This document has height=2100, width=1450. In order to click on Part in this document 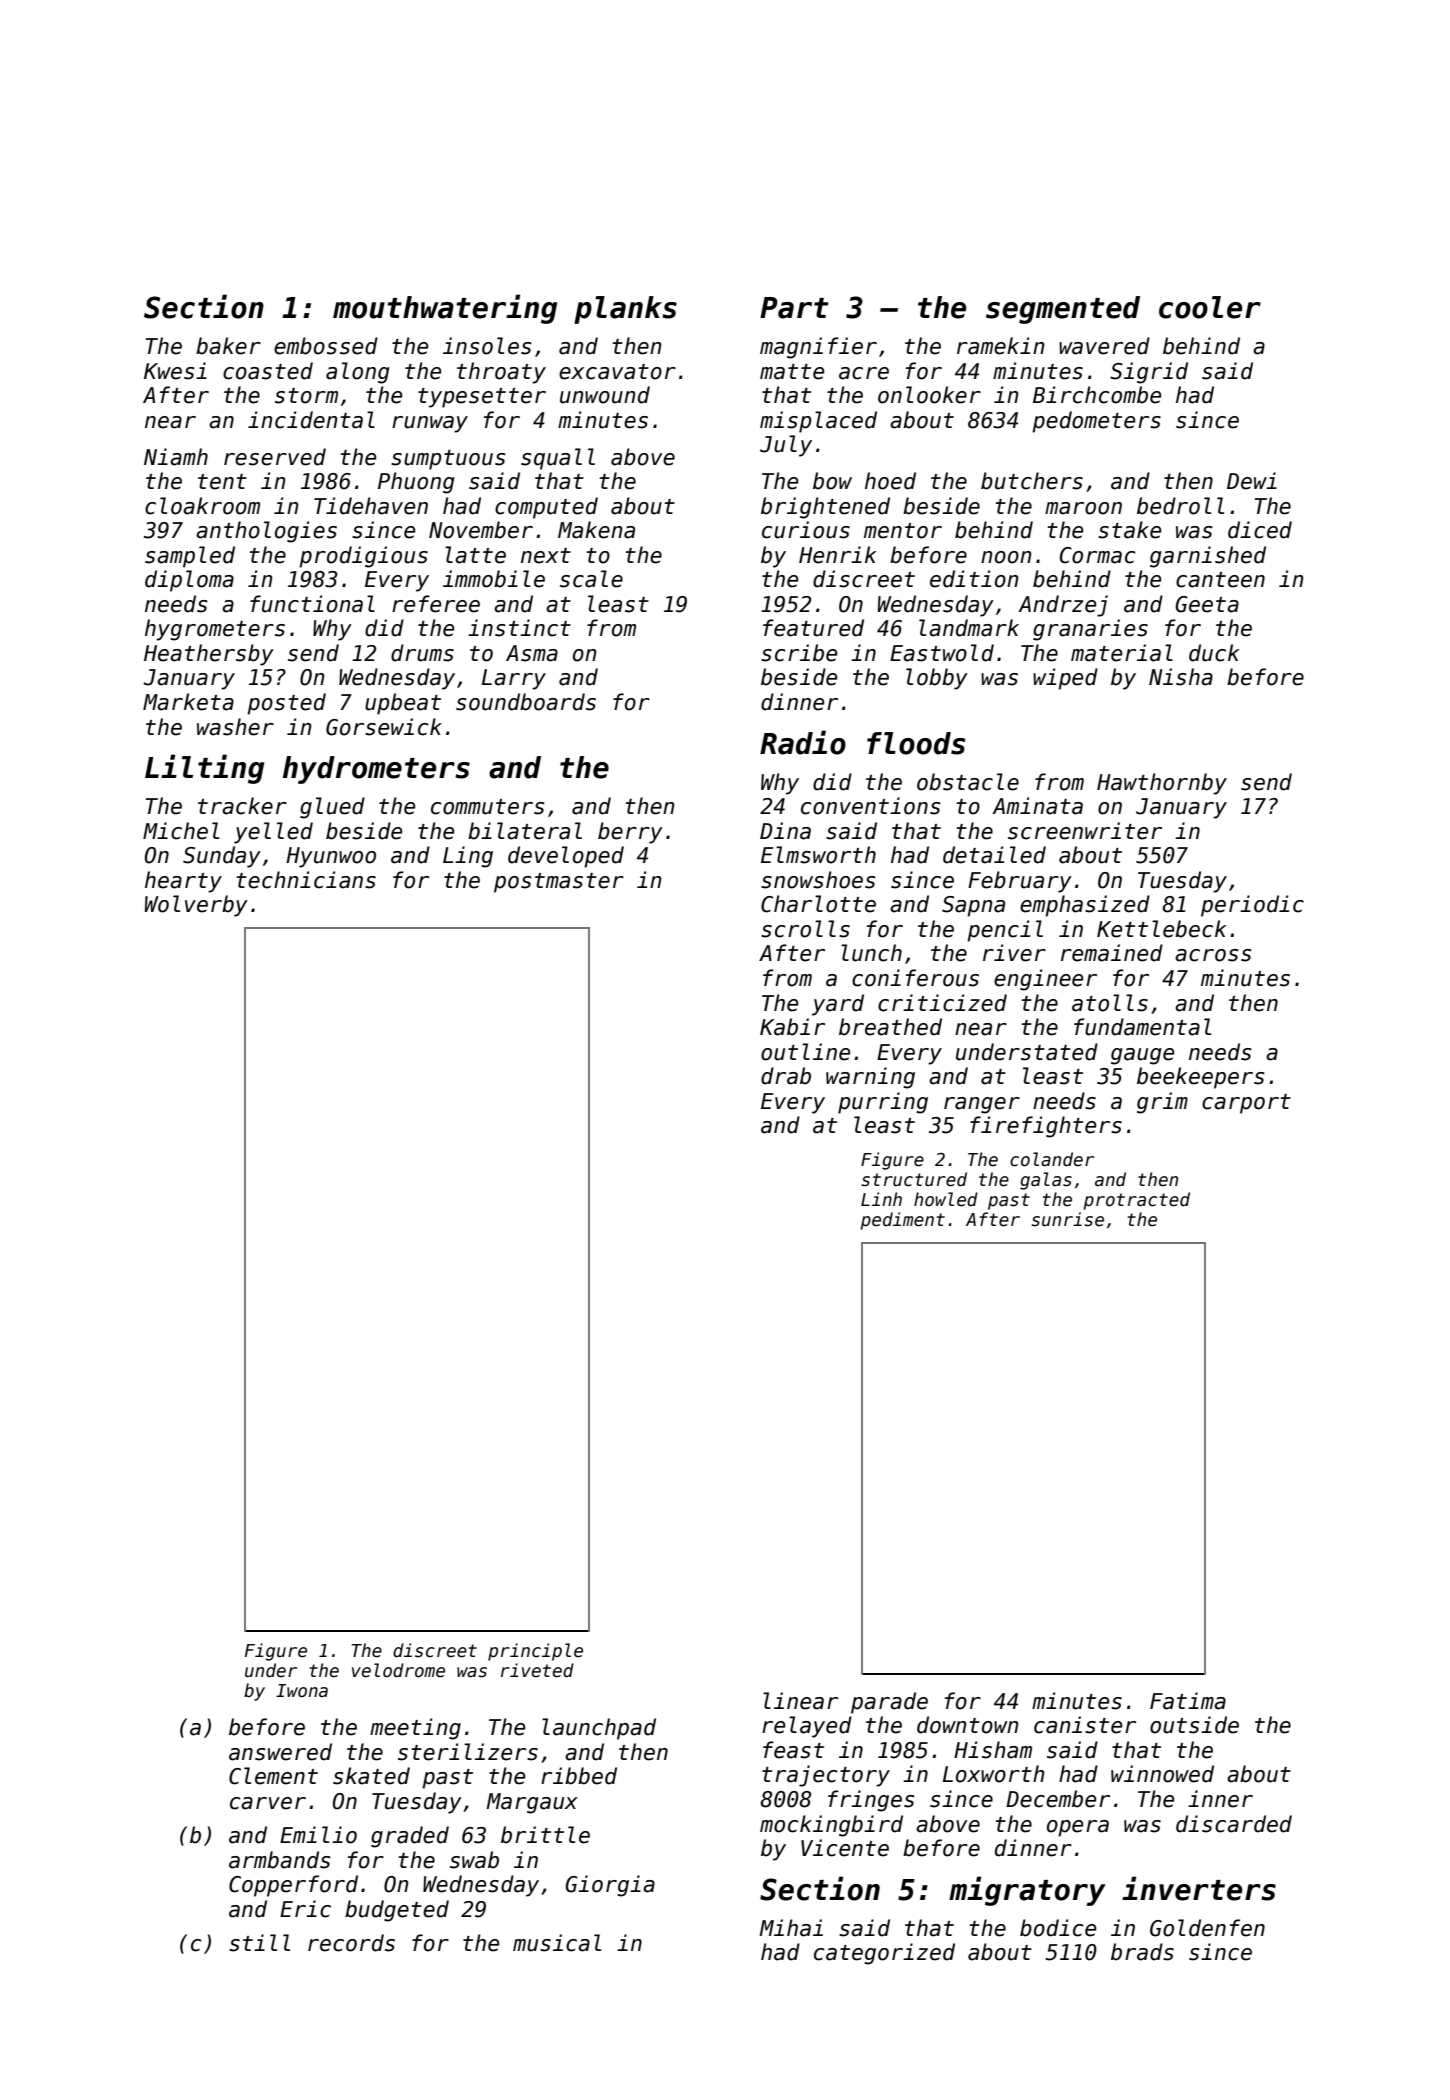, I will do `click(794, 308)`.
